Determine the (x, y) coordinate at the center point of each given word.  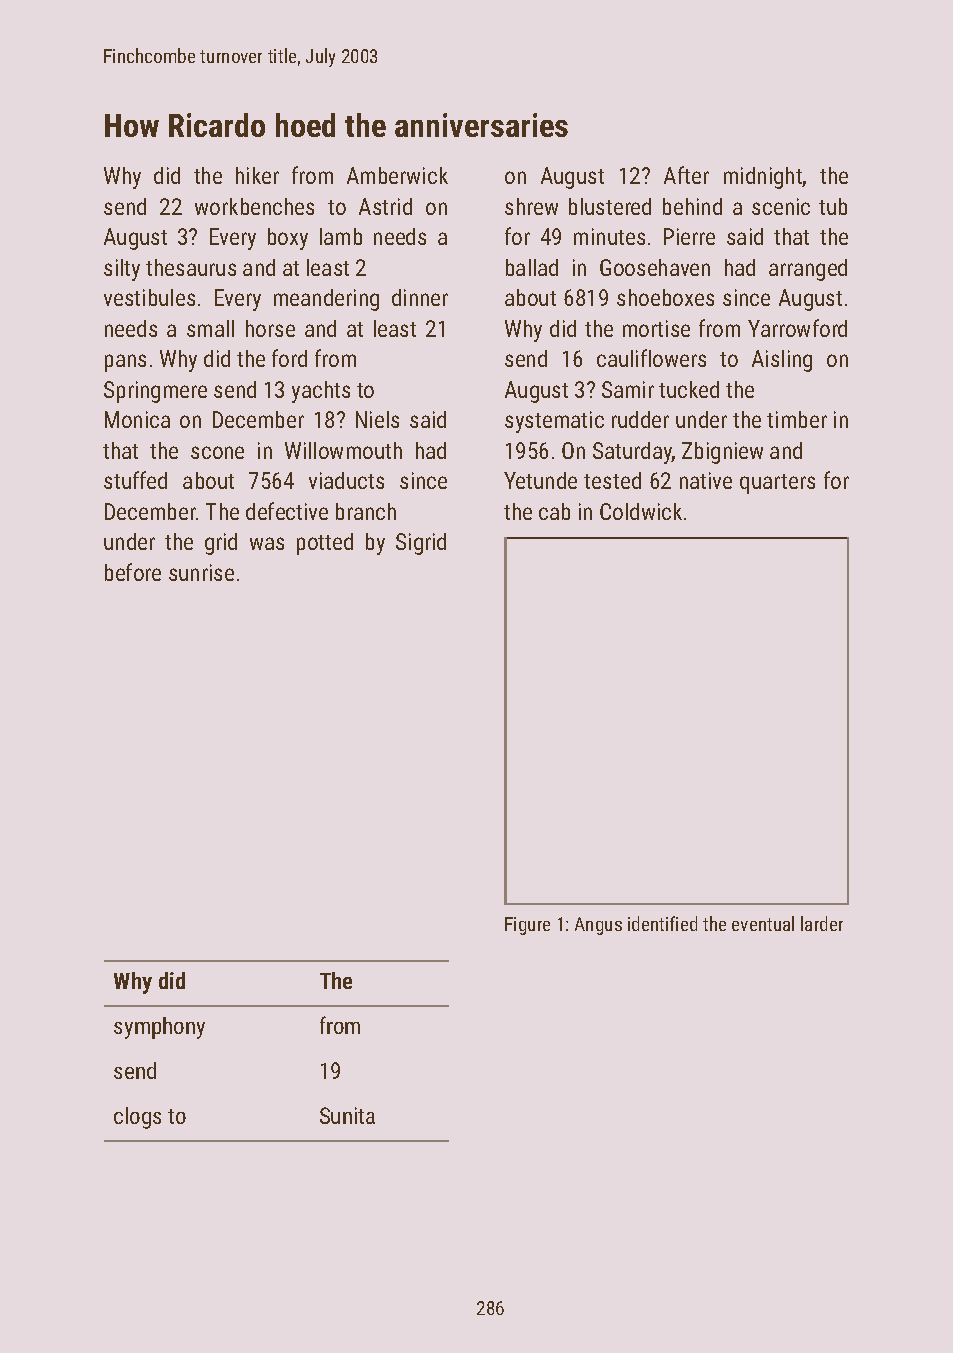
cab (554, 511)
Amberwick (397, 175)
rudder (640, 419)
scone (217, 452)
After (686, 175)
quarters (777, 484)
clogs (137, 1118)
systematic (554, 422)
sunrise (201, 572)
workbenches (254, 206)
